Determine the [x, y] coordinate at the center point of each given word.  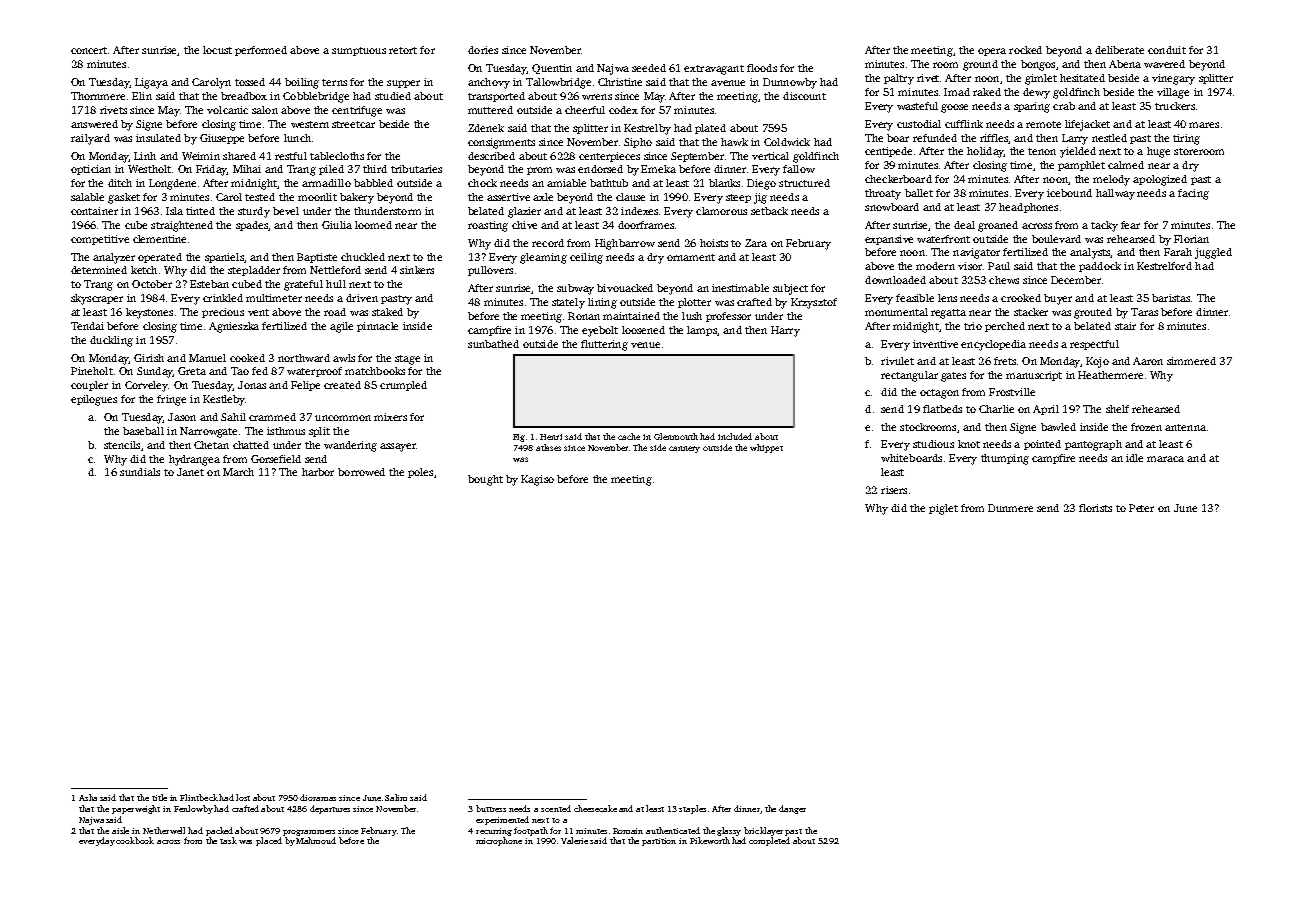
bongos [1038, 65]
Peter [1141, 508]
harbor [318, 472]
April [1046, 410]
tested [260, 197]
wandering [350, 446]
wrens [597, 97]
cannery [684, 449]
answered [94, 124]
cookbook [135, 840]
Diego [761, 184]
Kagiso [537, 480]
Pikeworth [710, 840]
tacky [1104, 226]
